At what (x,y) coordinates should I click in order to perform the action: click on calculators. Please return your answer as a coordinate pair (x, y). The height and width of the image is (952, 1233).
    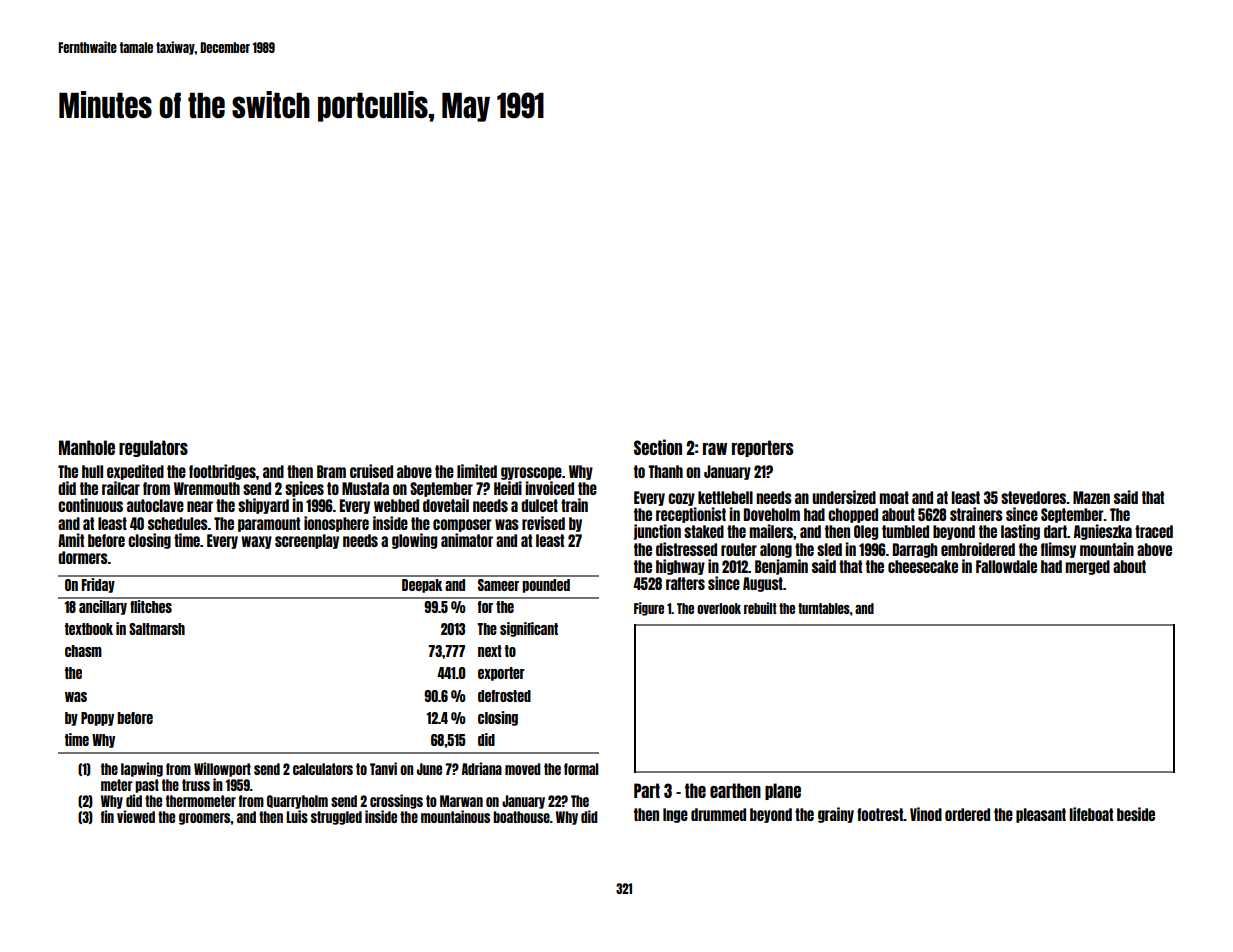
    Looking at the image, I should click on (323, 769).
